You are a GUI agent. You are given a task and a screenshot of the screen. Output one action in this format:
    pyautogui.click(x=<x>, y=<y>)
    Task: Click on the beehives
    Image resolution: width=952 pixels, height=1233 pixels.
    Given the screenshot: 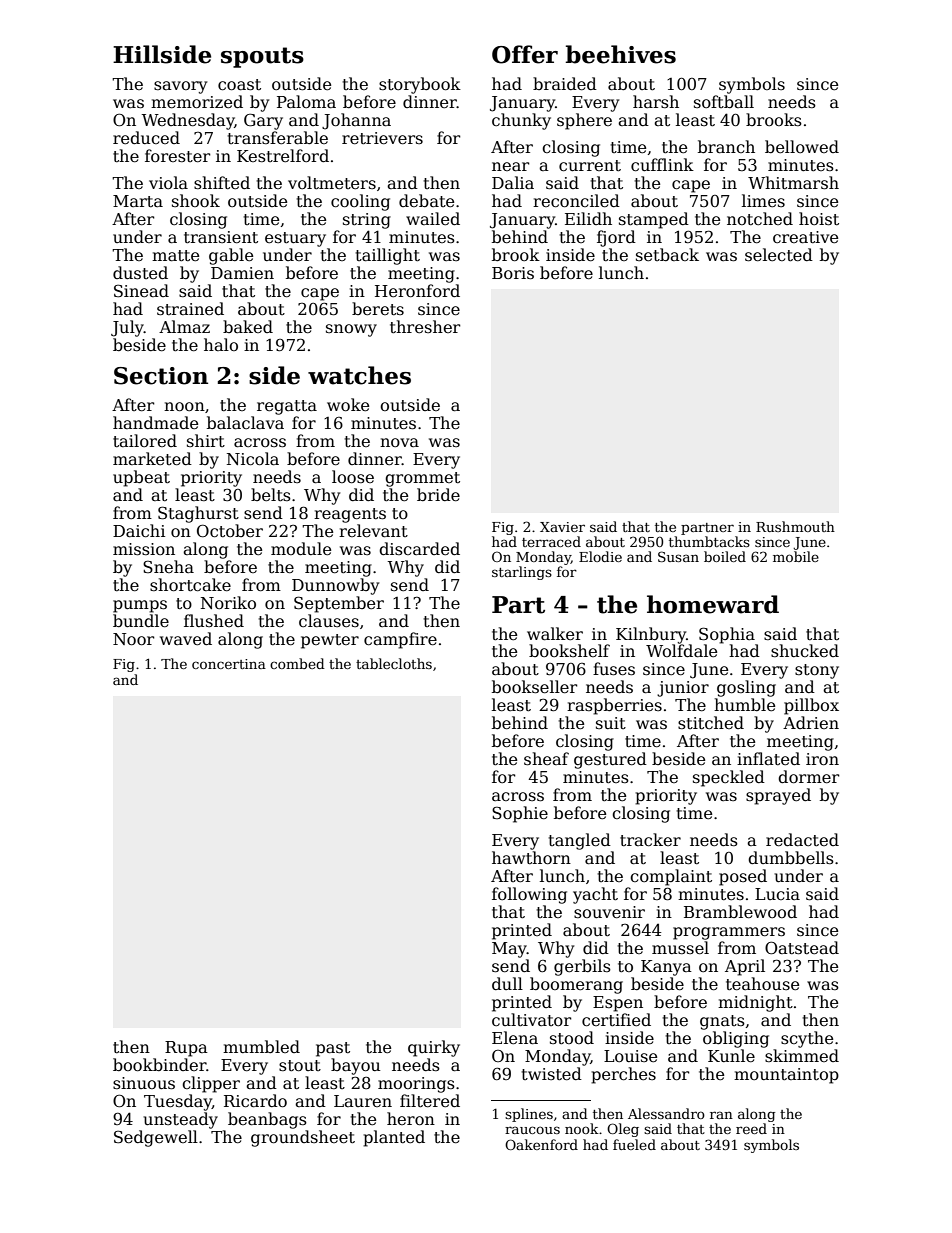 What is the action you would take?
    pyautogui.click(x=621, y=54)
